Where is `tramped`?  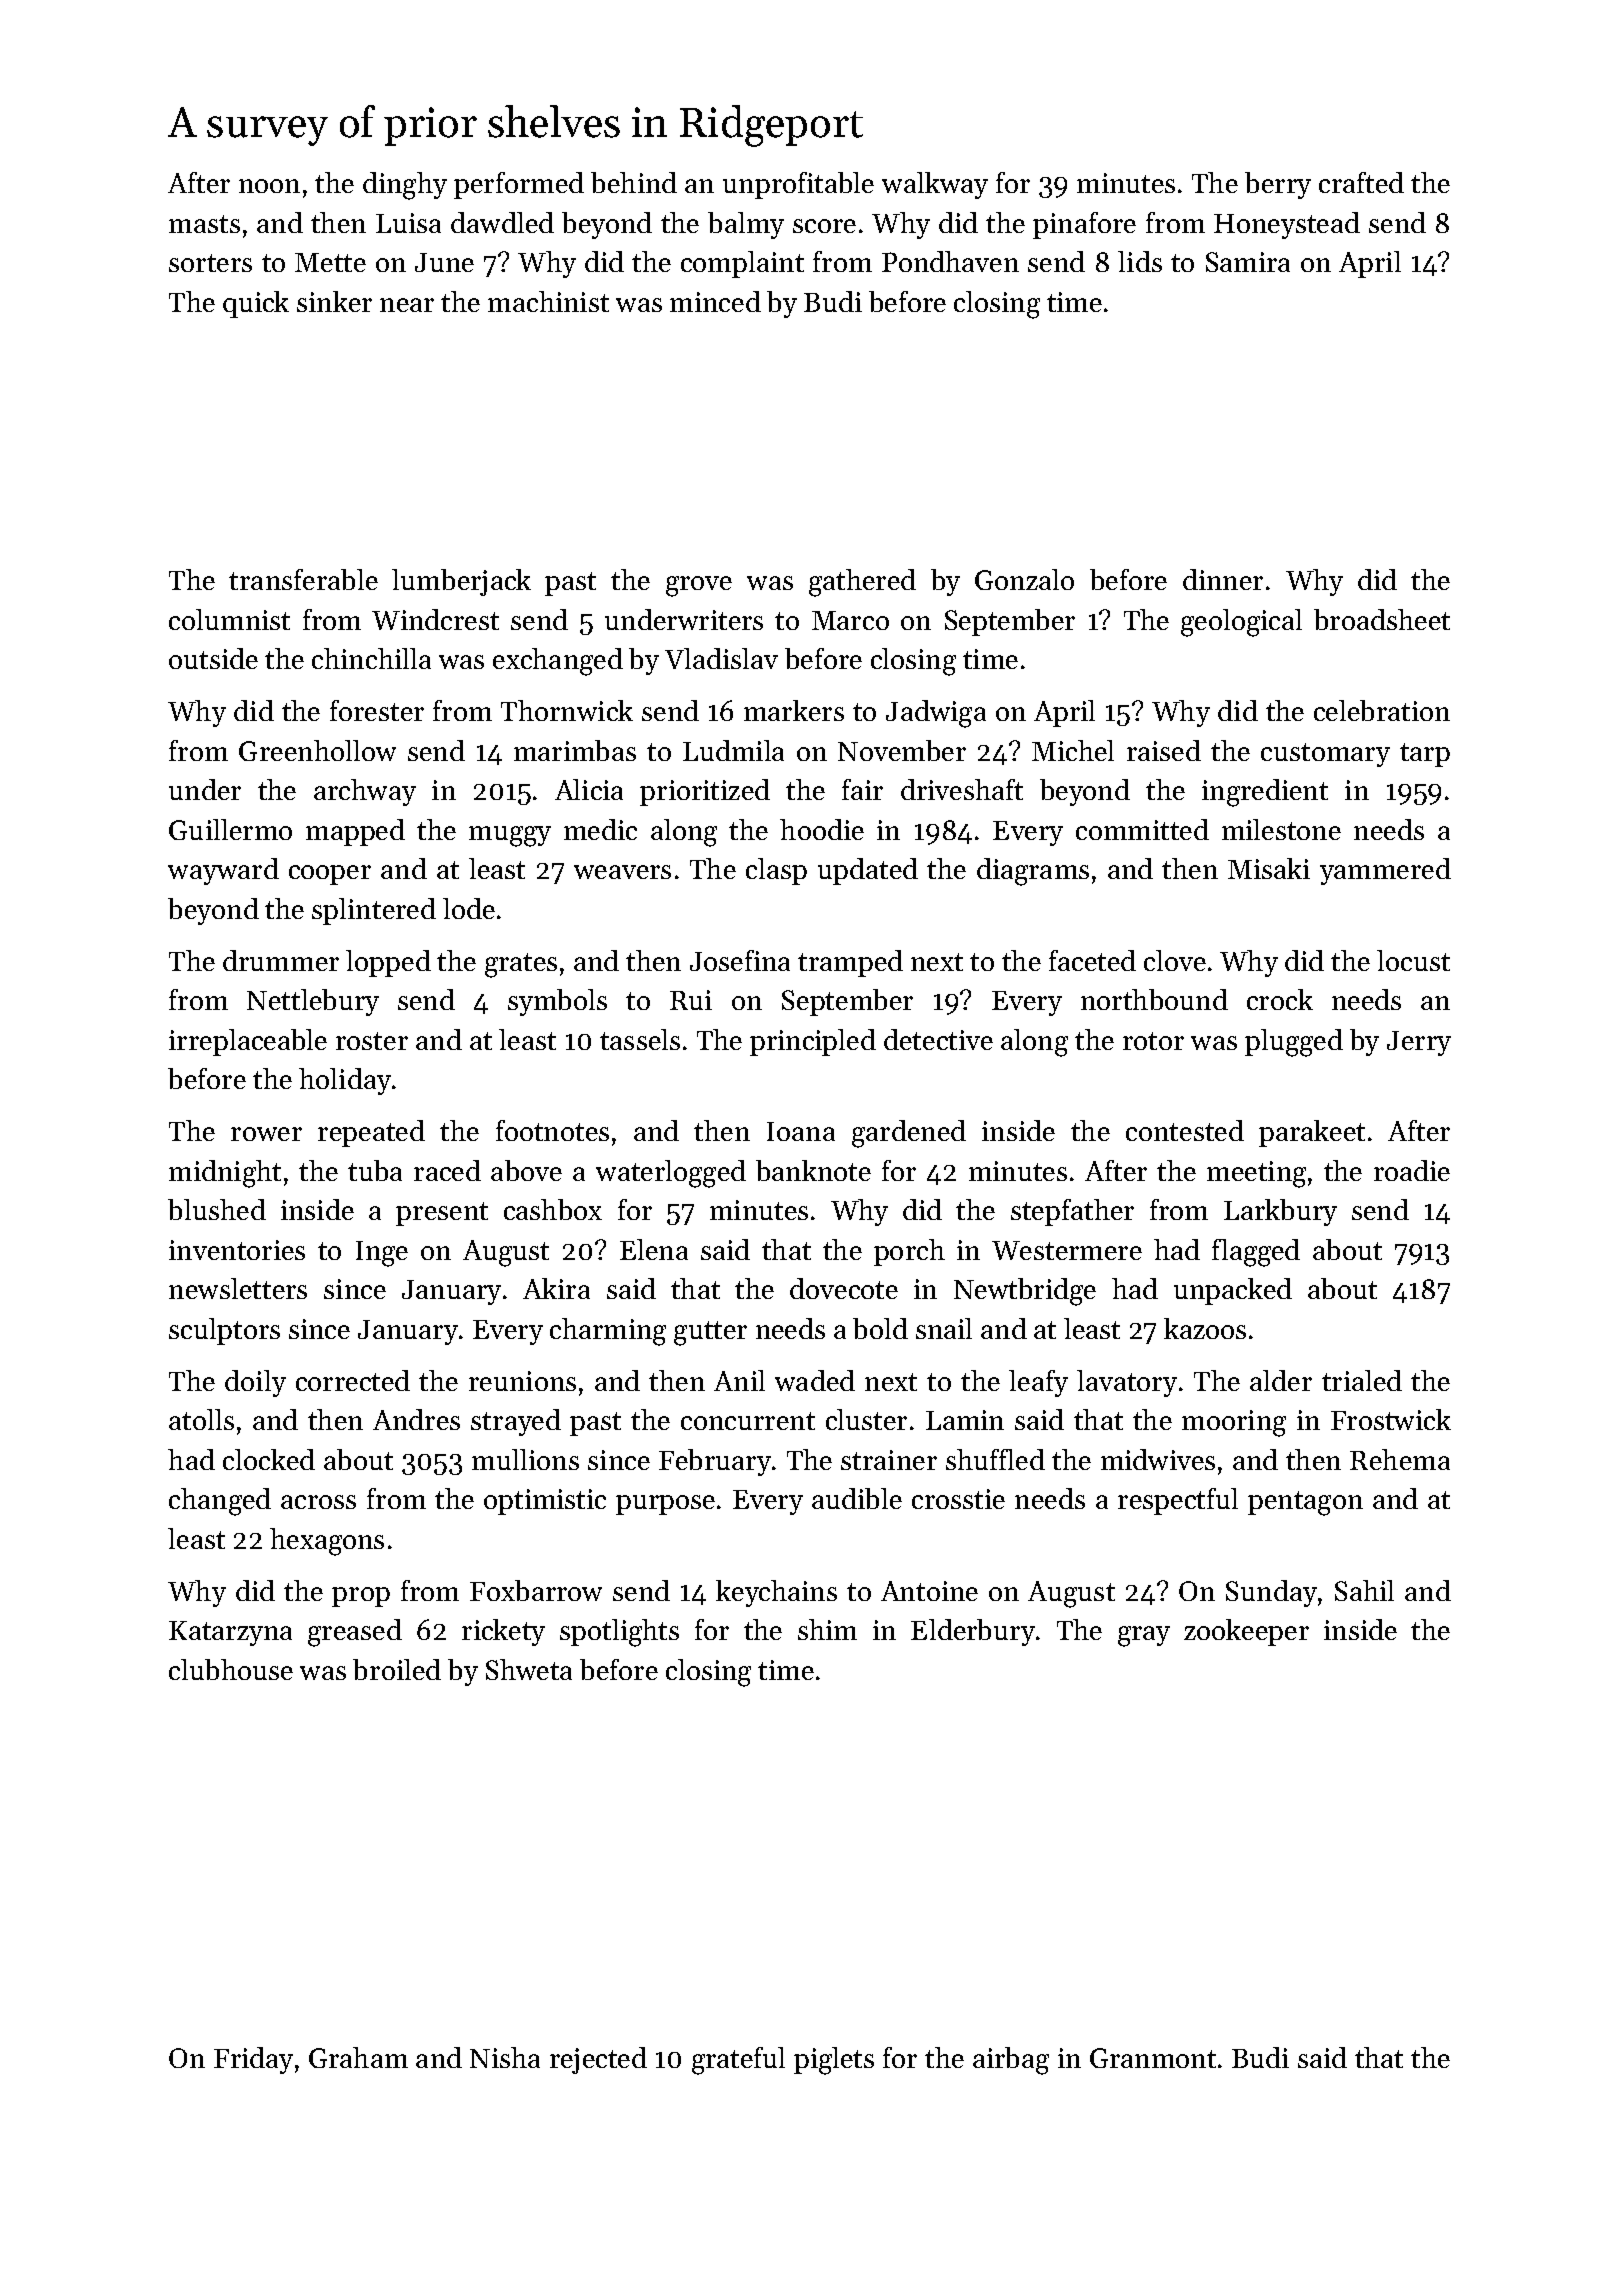
tramped is located at coordinates (850, 963).
